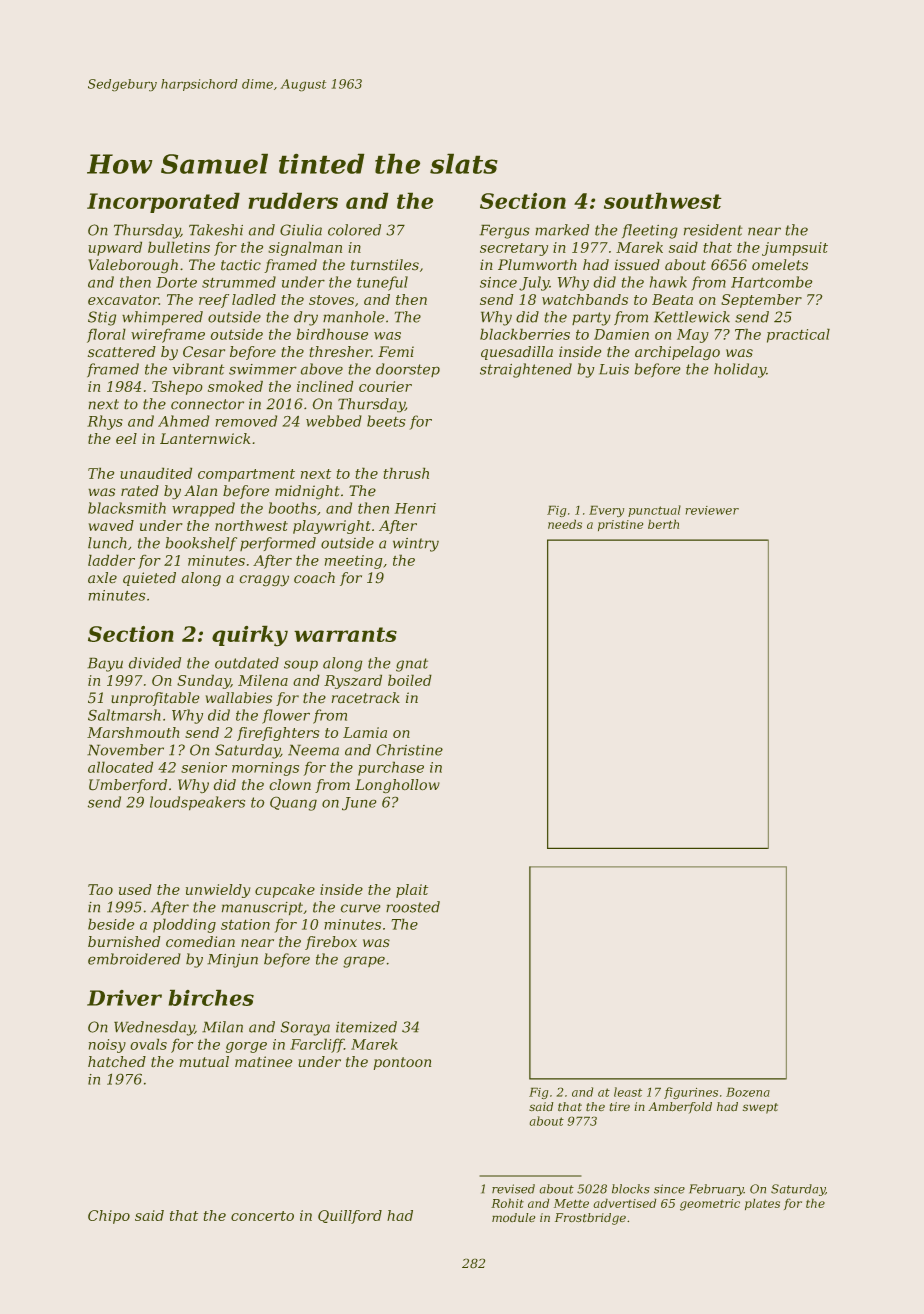 The height and width of the page is (1314, 924). I want to click on berth, so click(663, 524).
